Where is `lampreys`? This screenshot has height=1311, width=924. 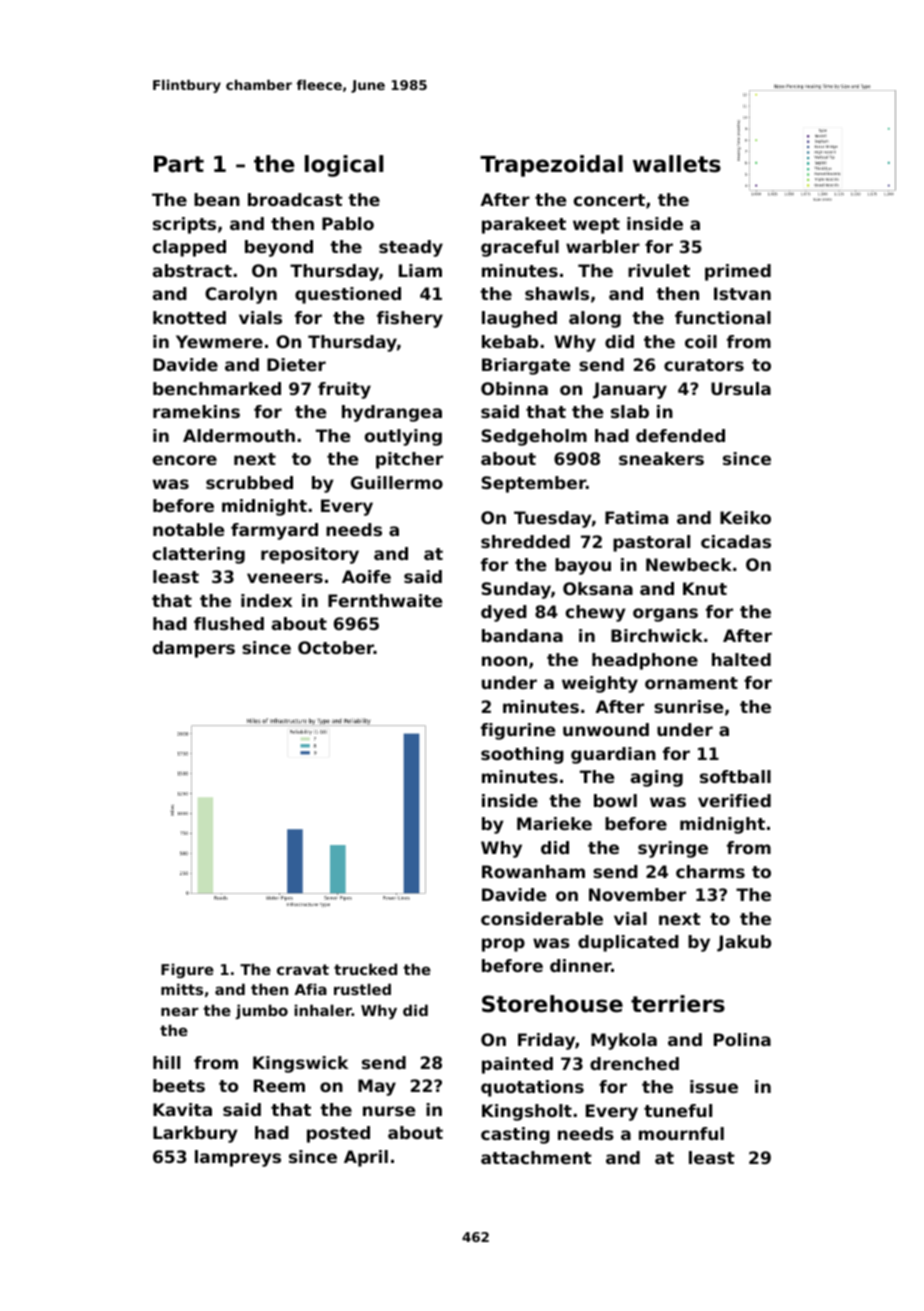
lampreys is located at coordinates (238, 1158).
